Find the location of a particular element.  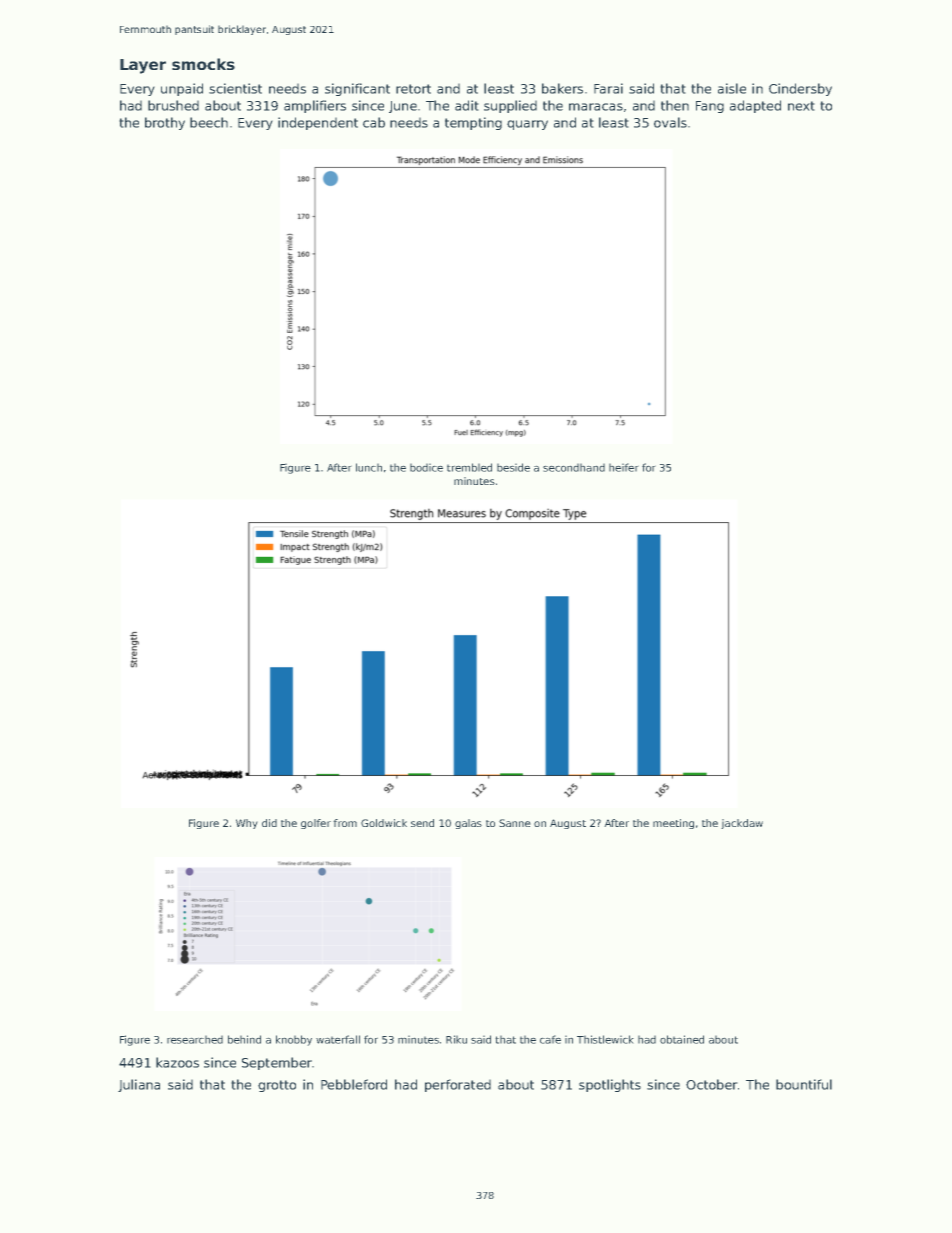

Why is located at coordinates (247, 824).
